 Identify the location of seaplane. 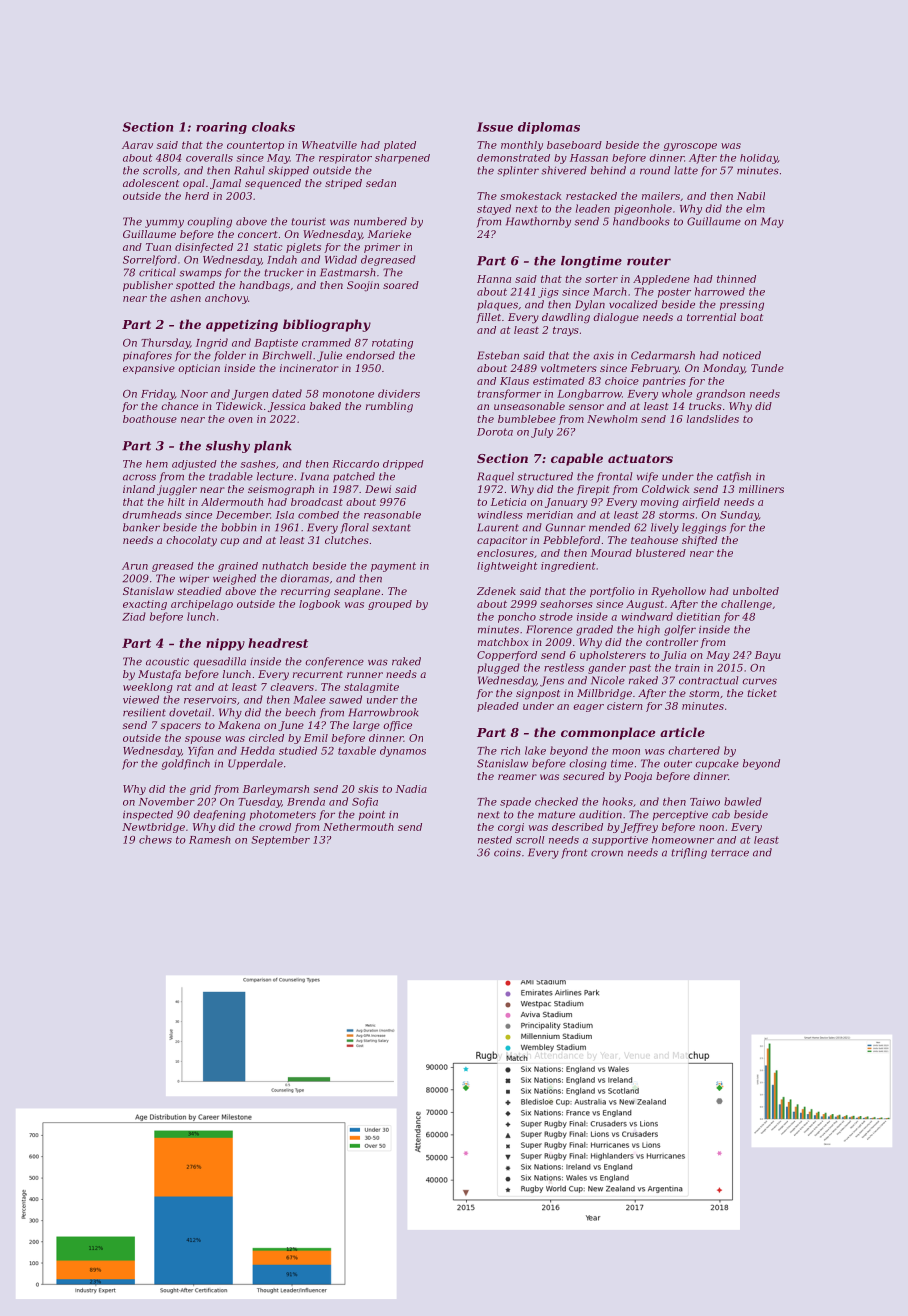
(357, 592).
